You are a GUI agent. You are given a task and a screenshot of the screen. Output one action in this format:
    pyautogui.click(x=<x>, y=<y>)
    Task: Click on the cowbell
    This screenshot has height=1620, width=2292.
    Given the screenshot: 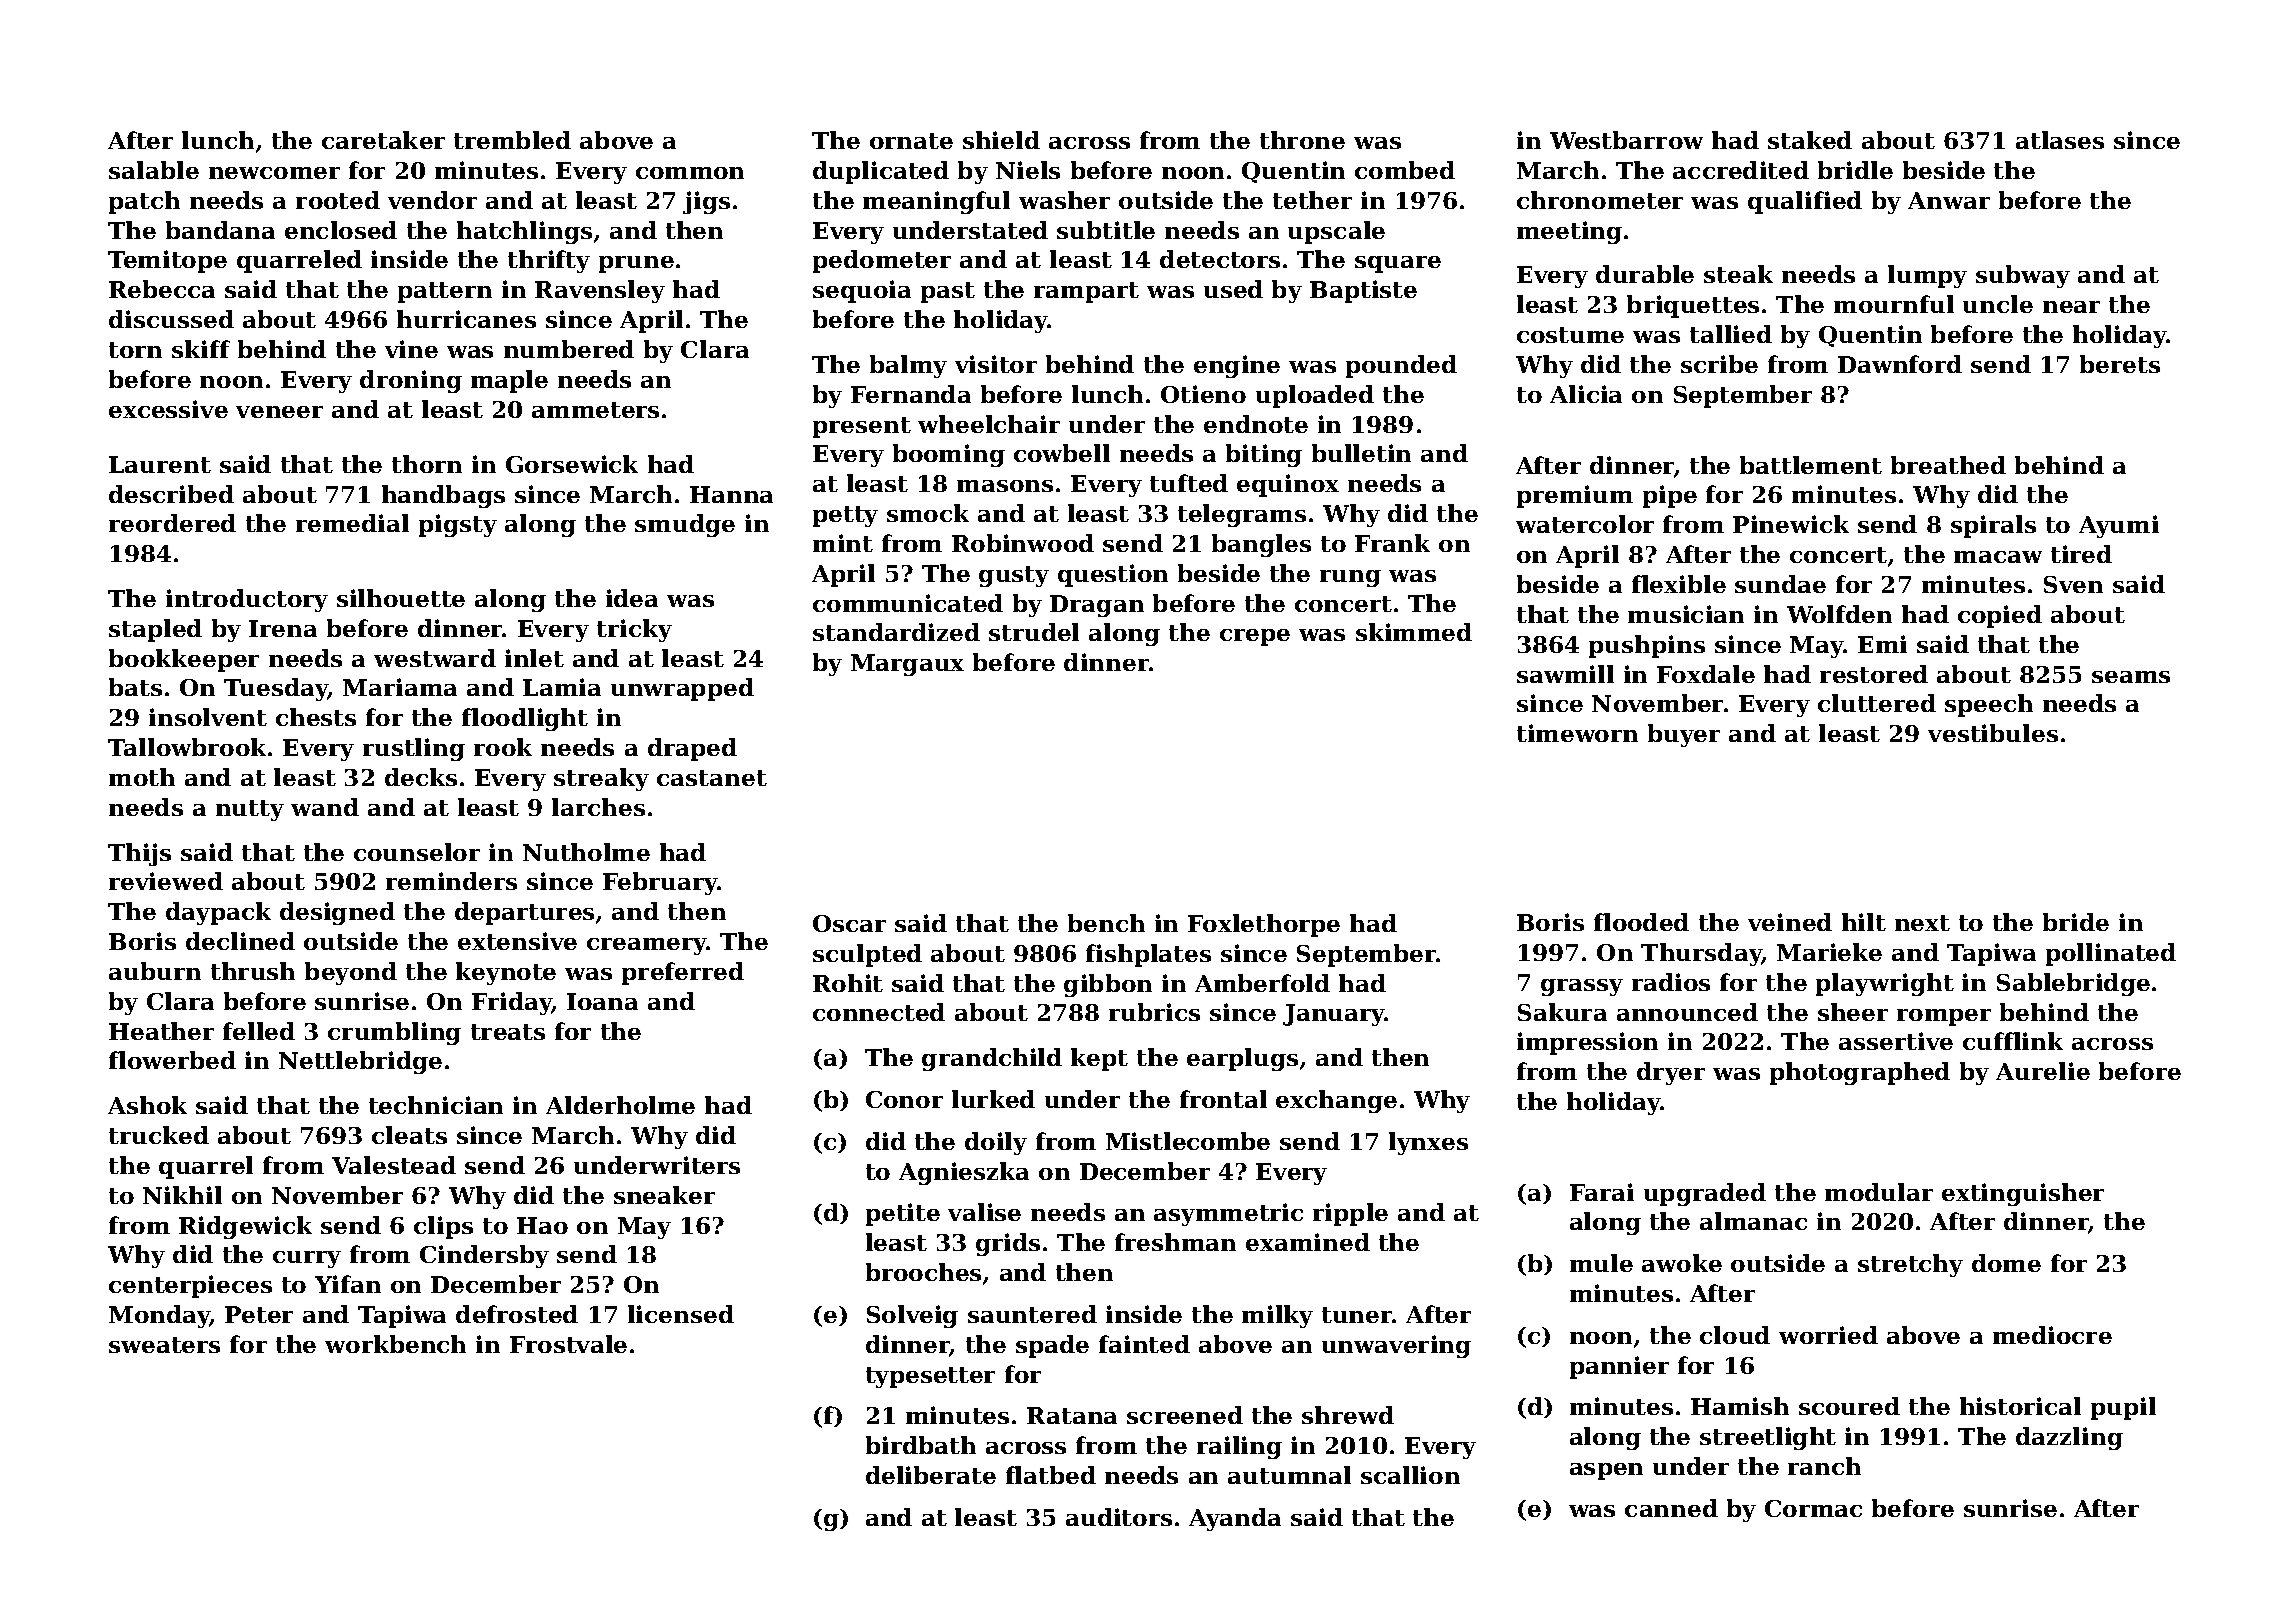 What is the action you would take?
    pyautogui.click(x=1062, y=453)
